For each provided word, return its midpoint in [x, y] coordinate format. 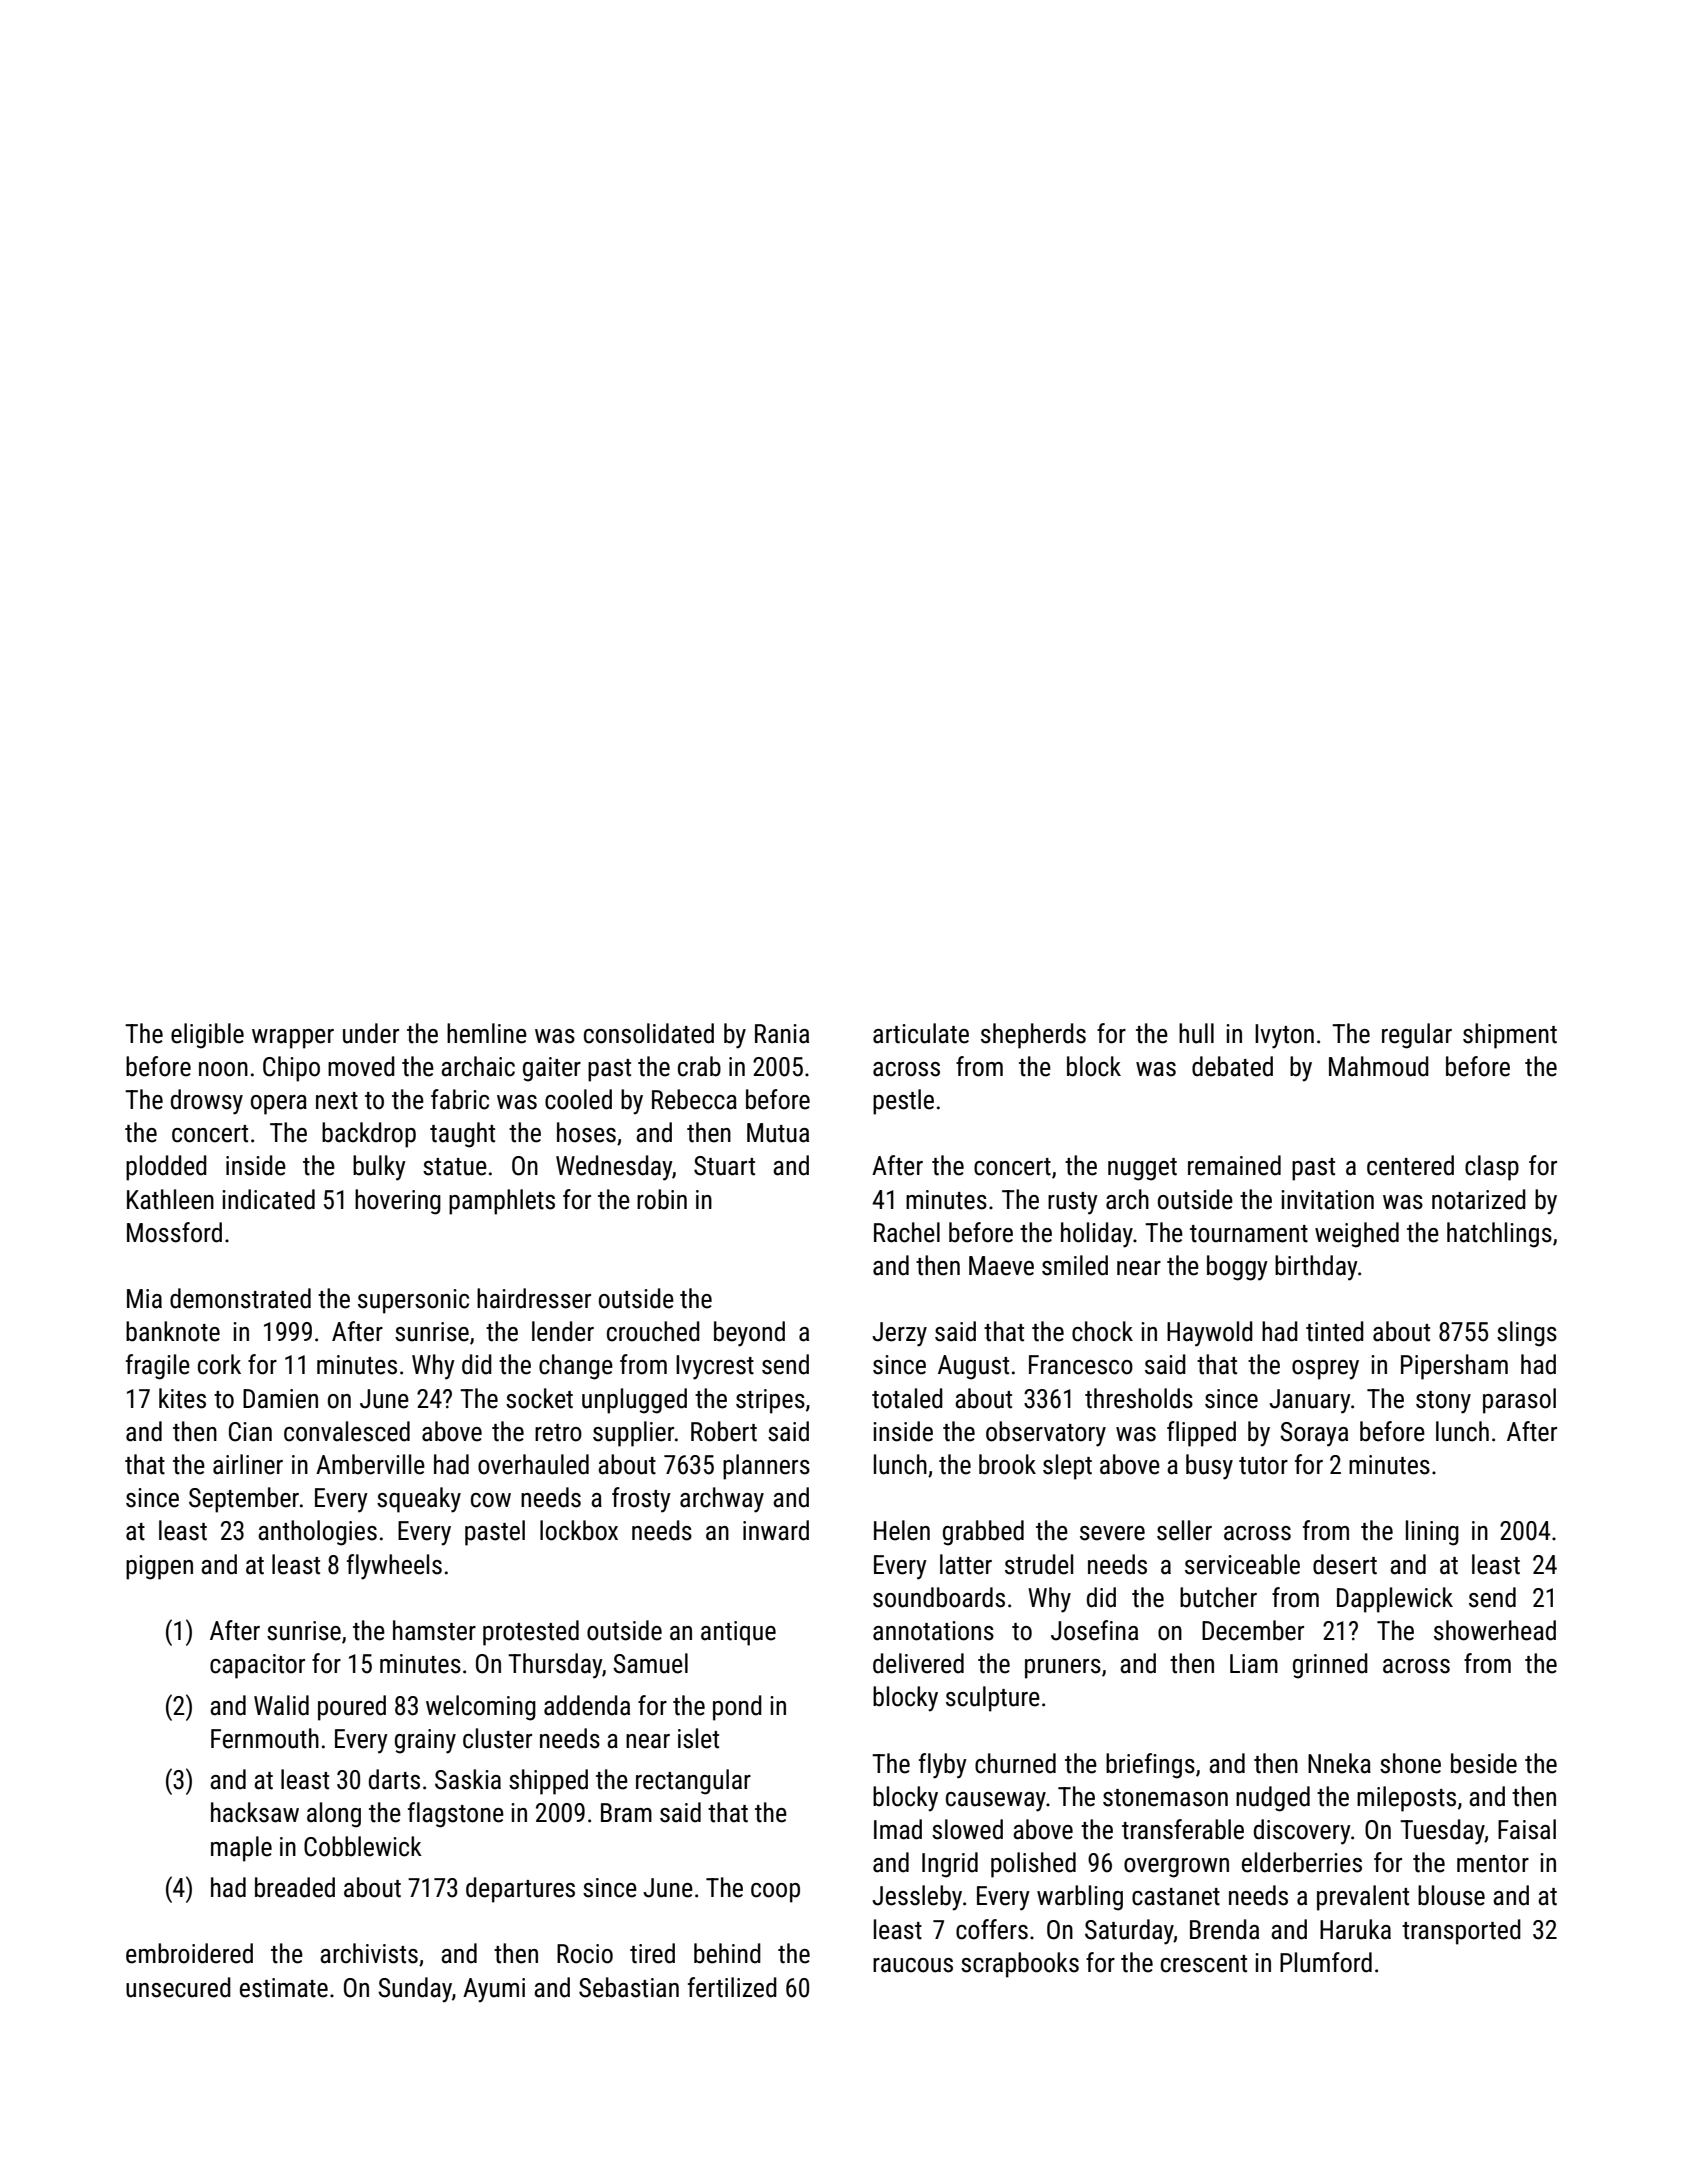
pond [737, 1708]
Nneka [1339, 1763]
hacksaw [255, 1812]
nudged [1273, 1799]
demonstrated [240, 1298]
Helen [902, 1530]
